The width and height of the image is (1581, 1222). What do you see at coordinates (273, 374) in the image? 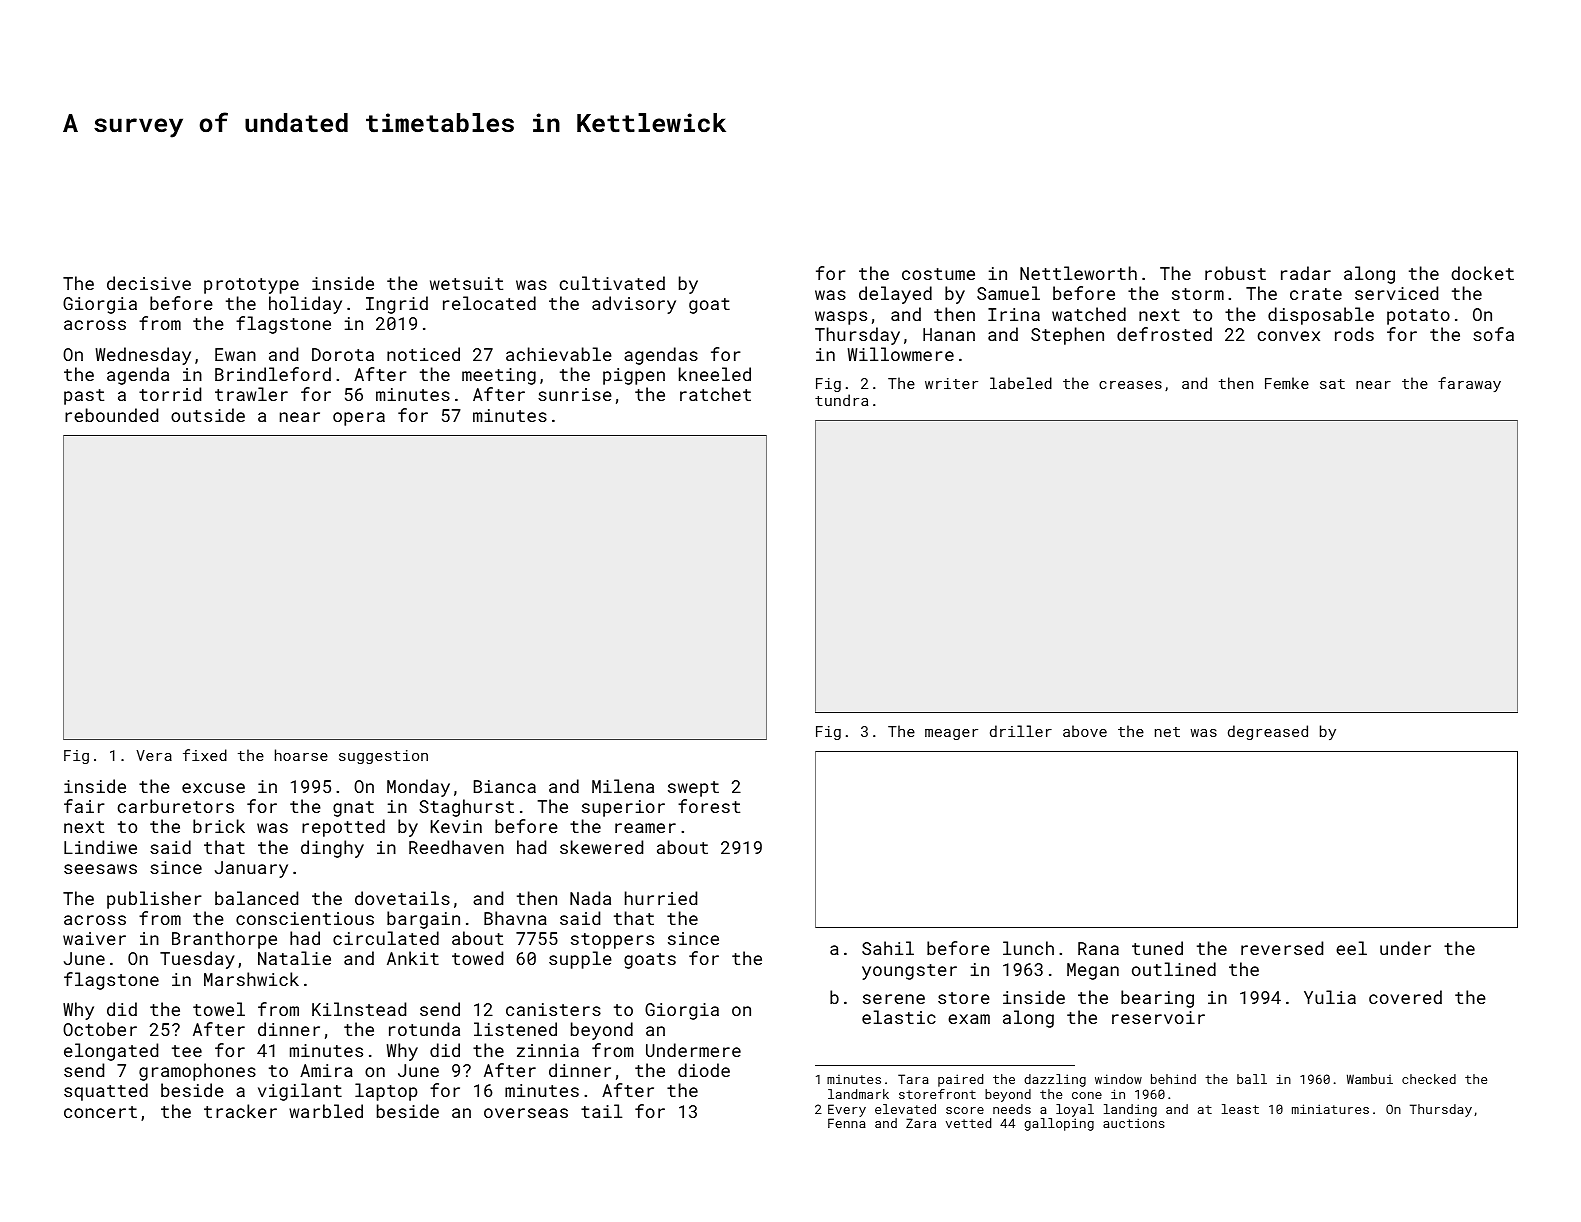
I see `Brindleford` at bounding box center [273, 374].
